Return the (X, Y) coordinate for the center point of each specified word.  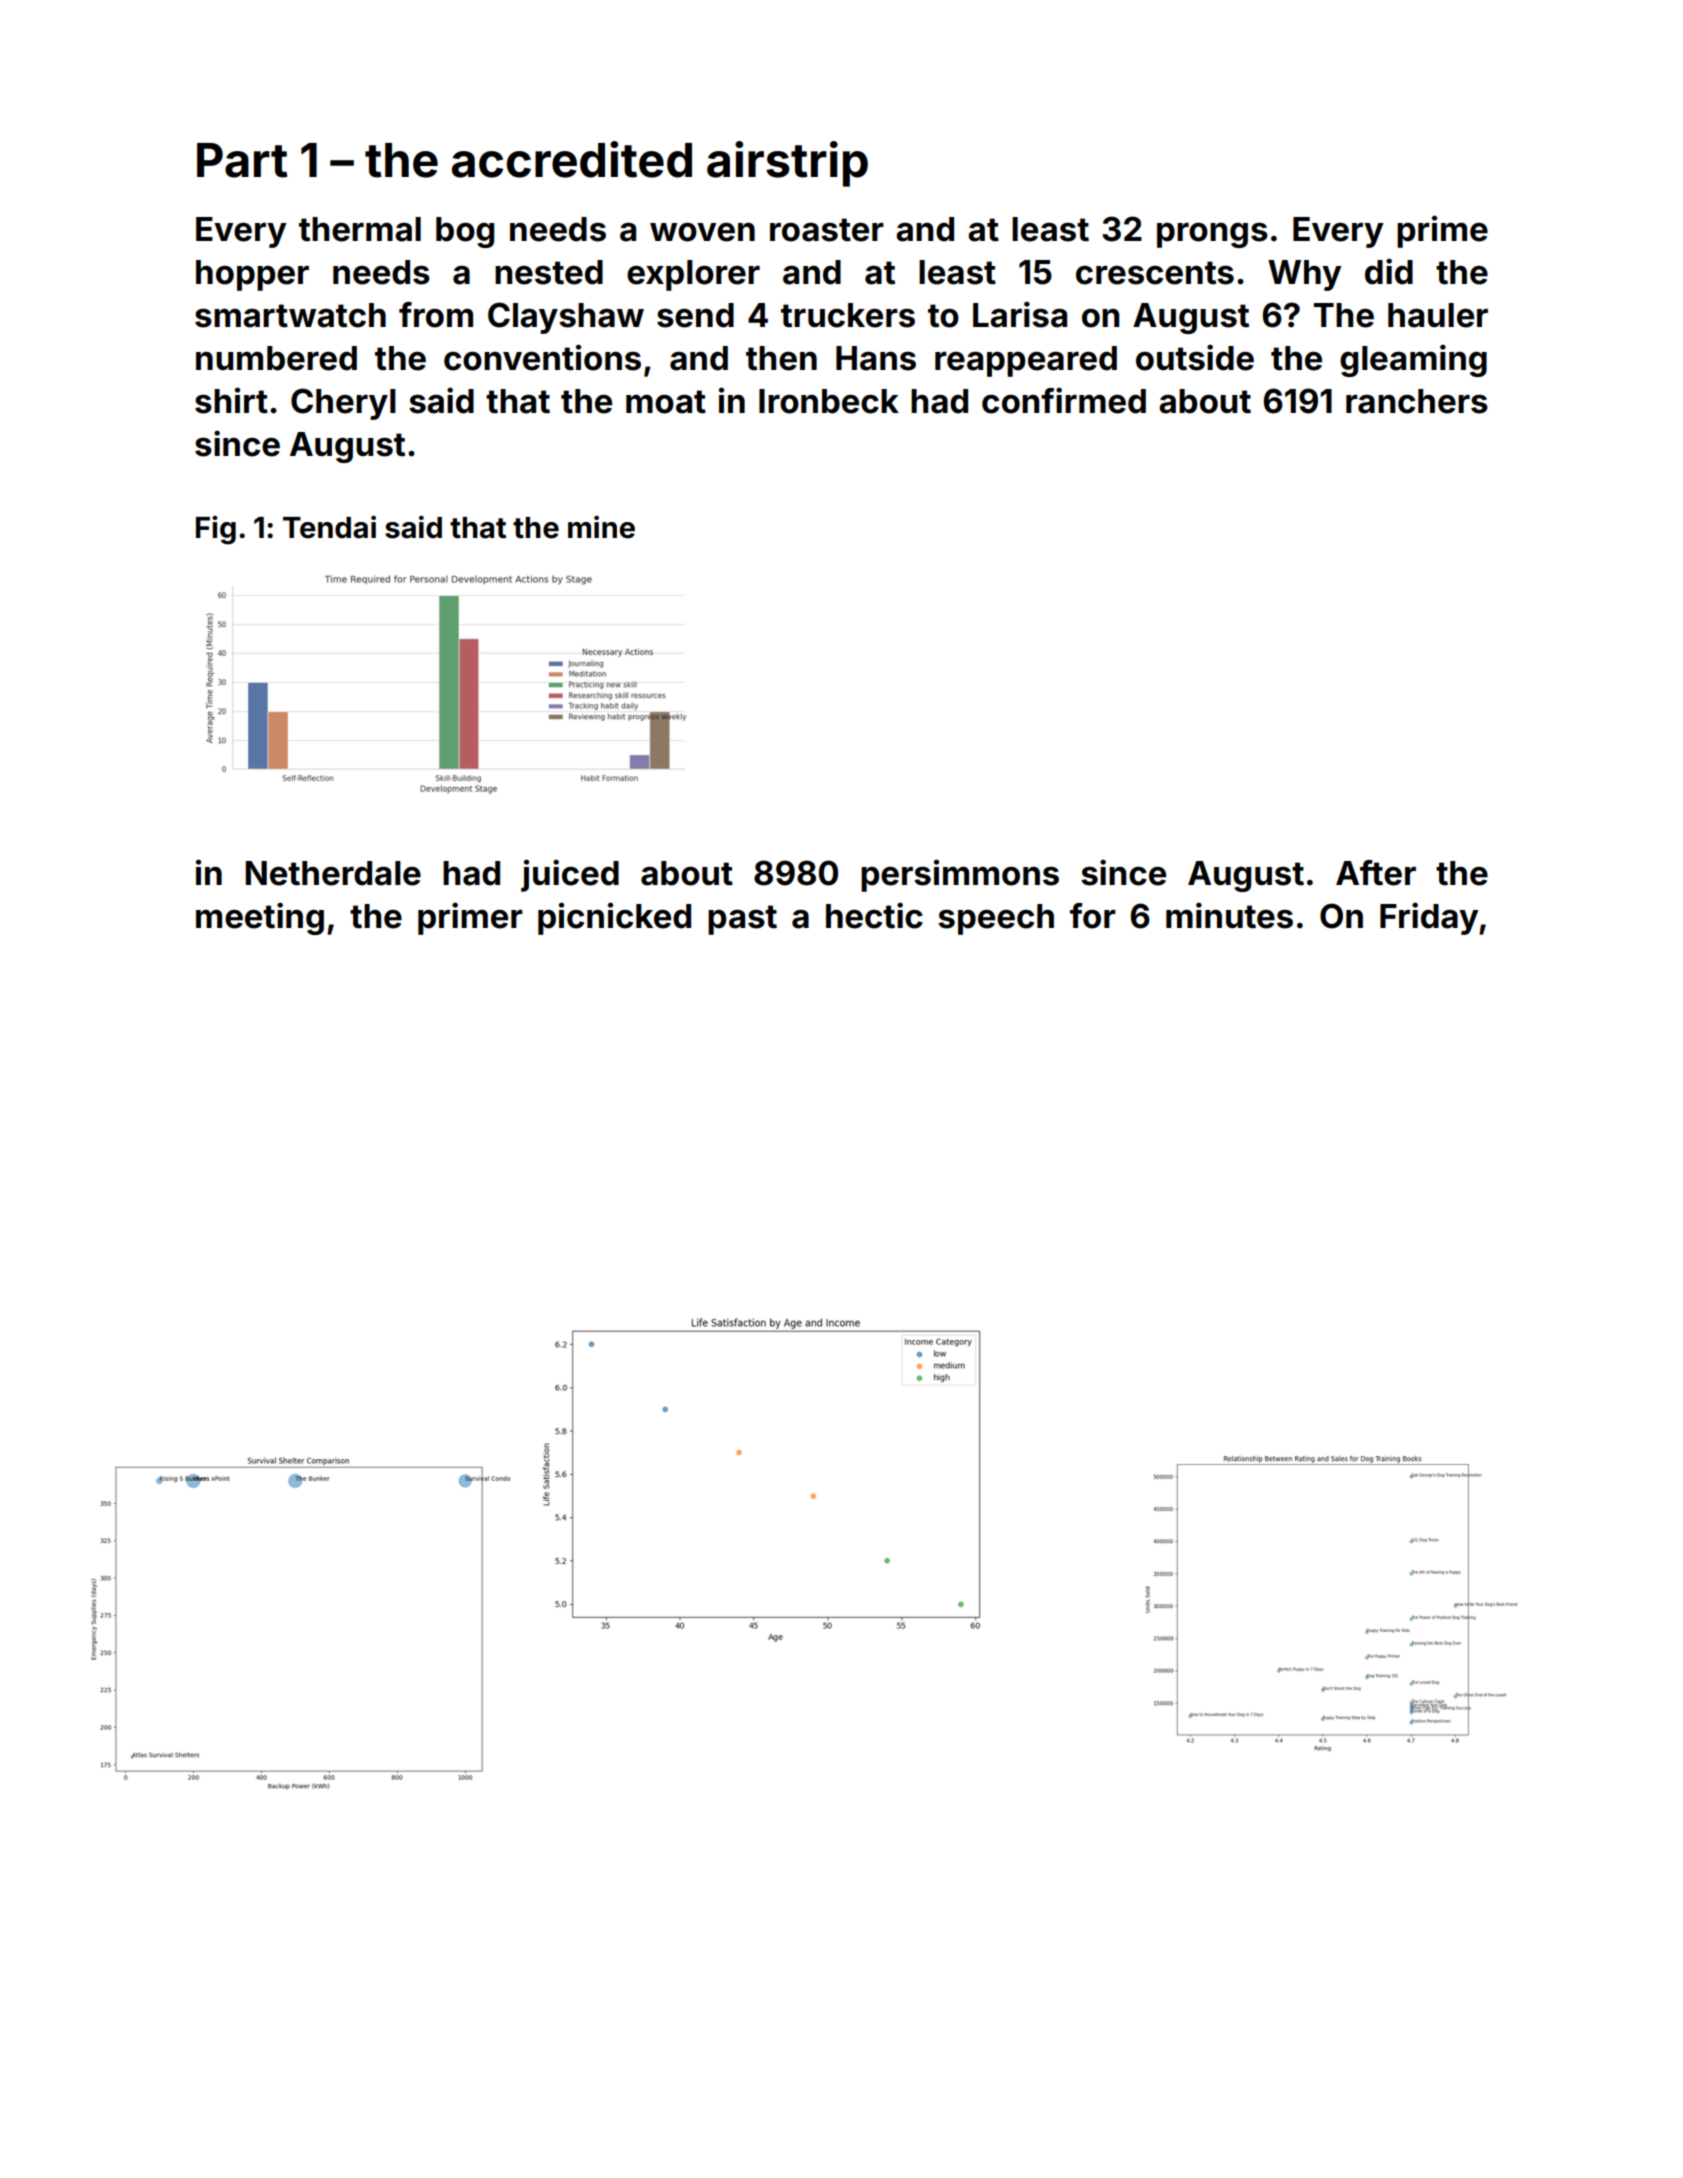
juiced (570, 875)
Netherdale (333, 873)
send (695, 315)
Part (242, 160)
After (1376, 873)
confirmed (1064, 400)
